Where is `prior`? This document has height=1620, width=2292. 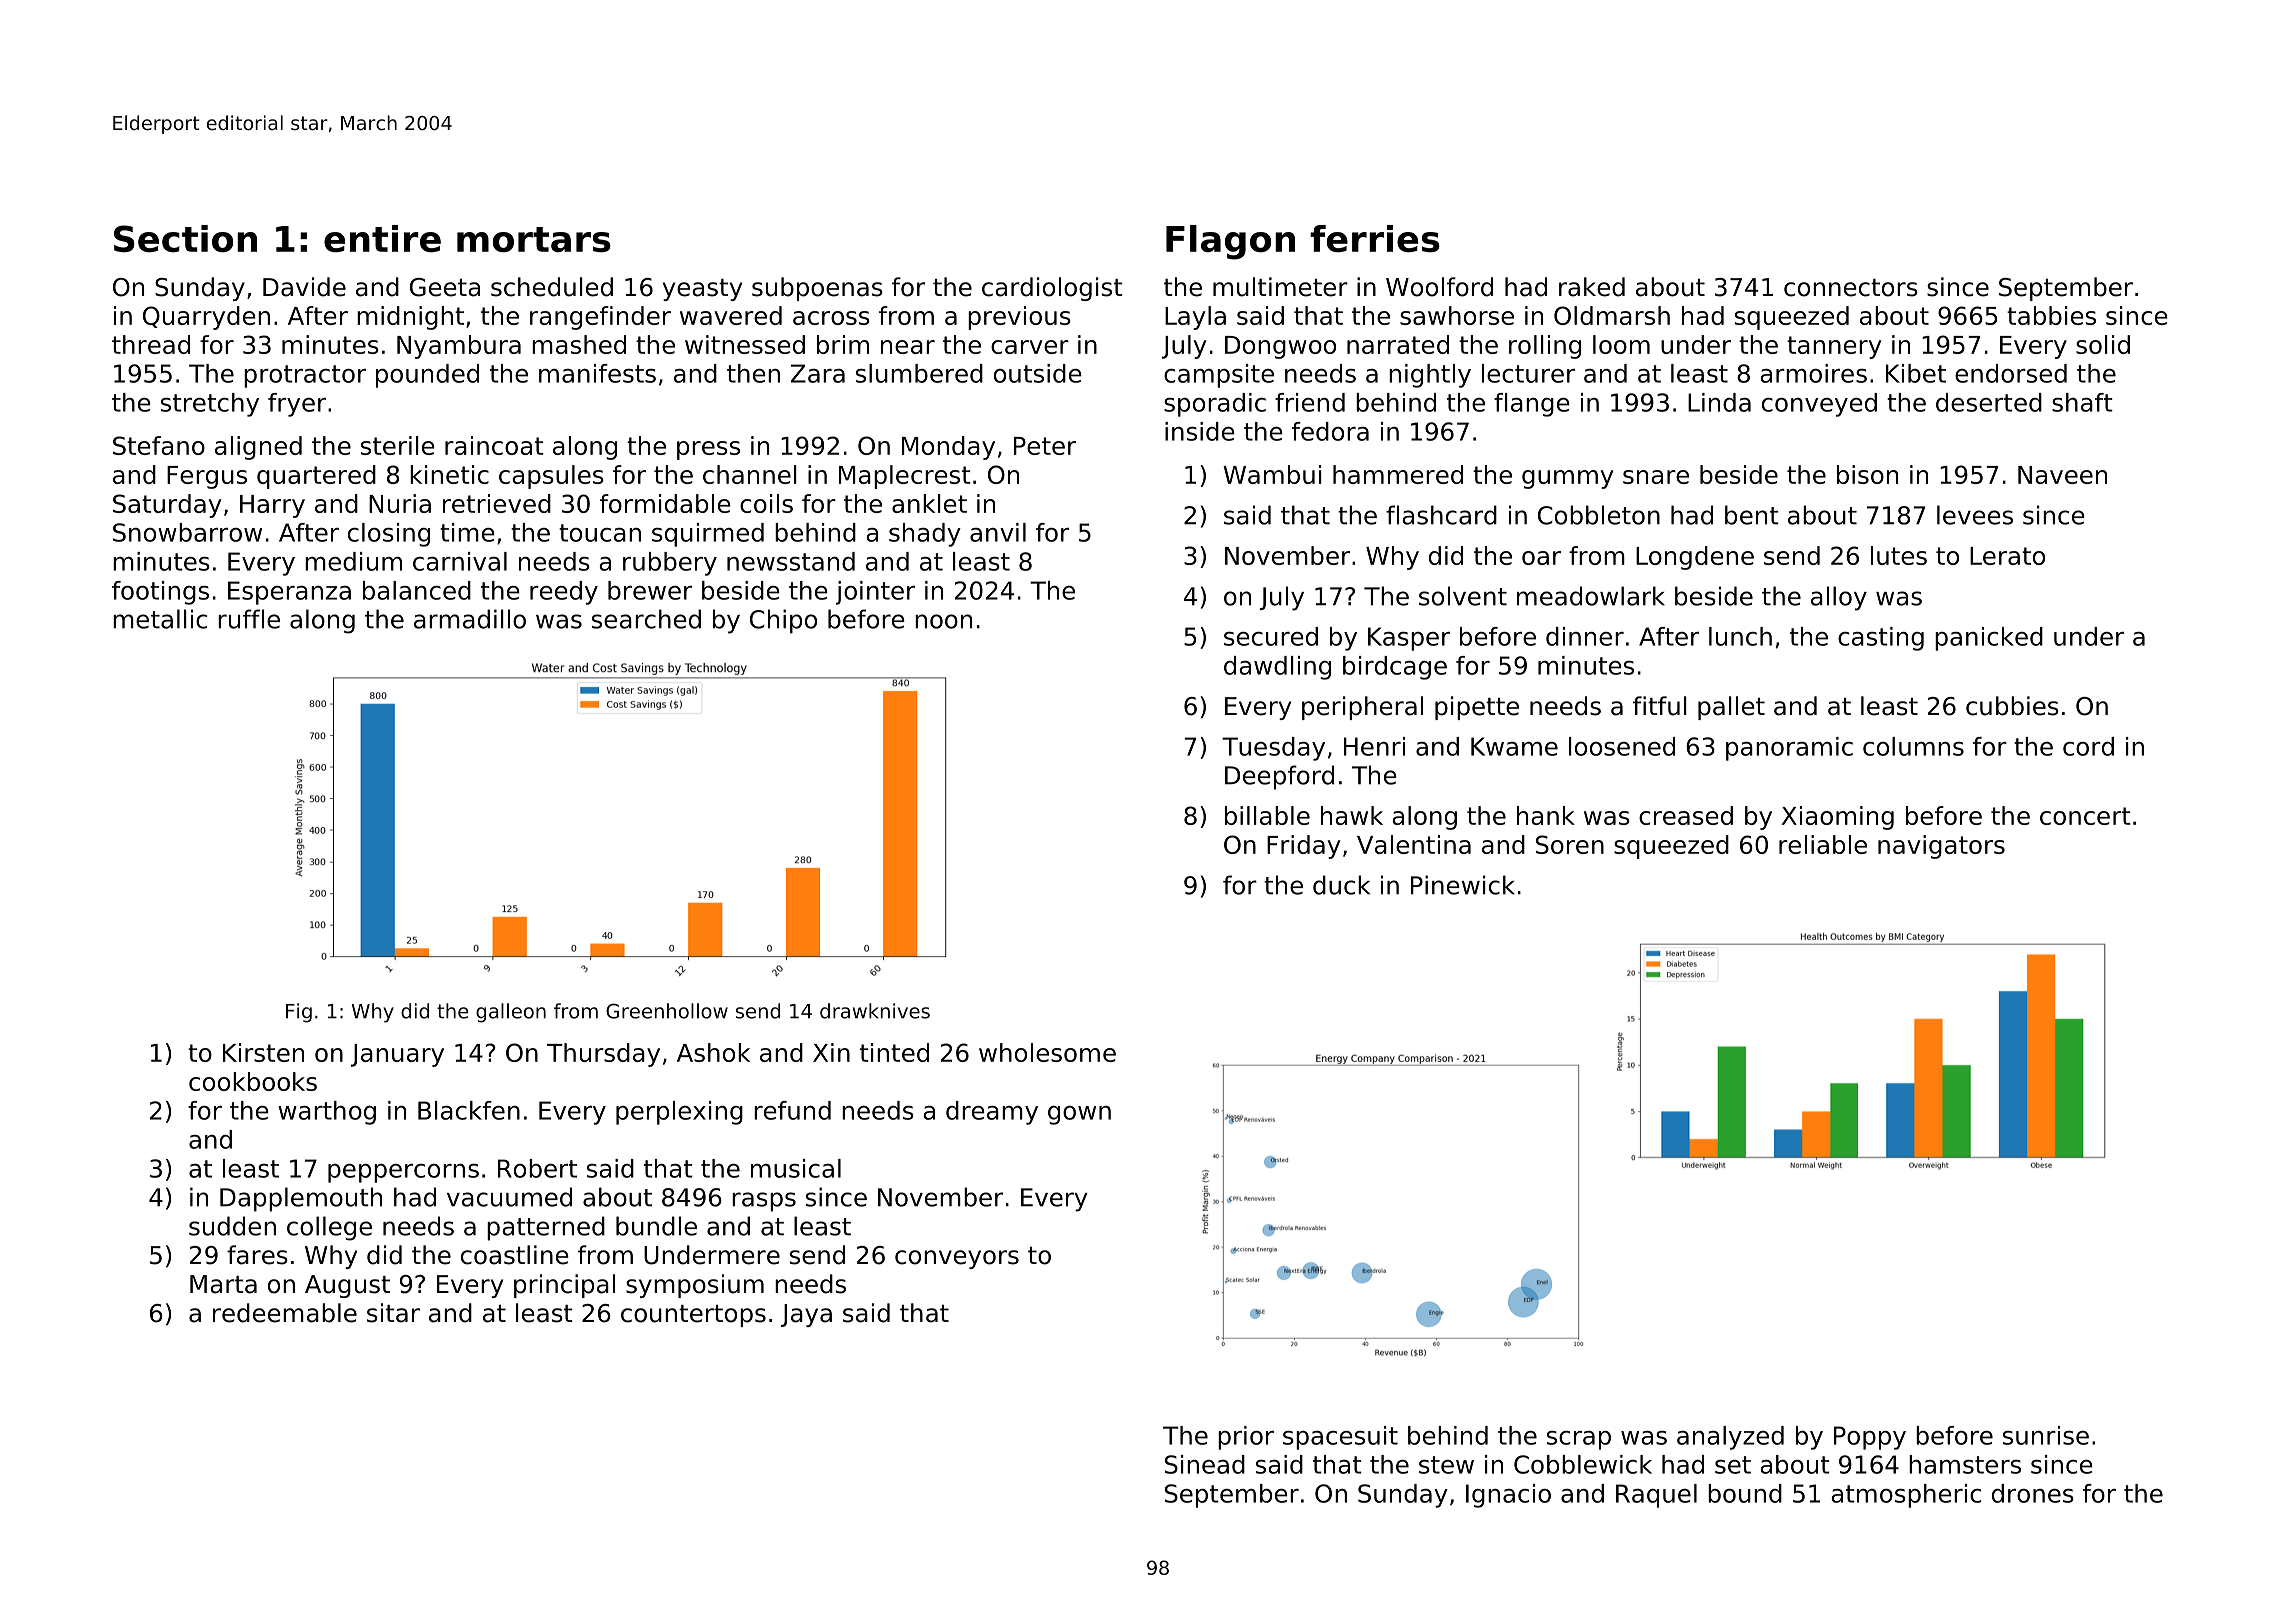 prior is located at coordinates (1246, 1438).
